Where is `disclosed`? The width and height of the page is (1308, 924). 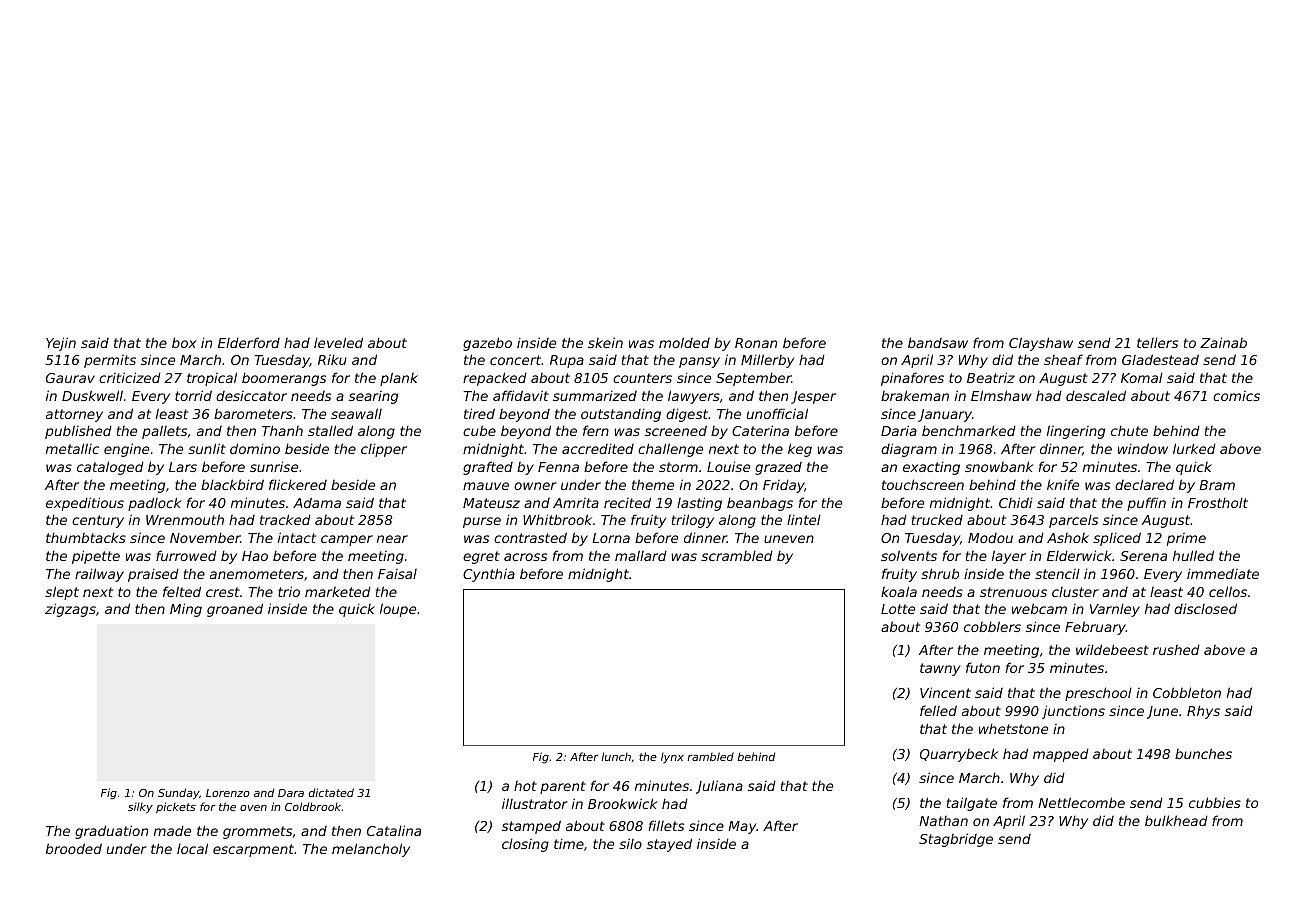
disclosed is located at coordinates (1205, 608).
